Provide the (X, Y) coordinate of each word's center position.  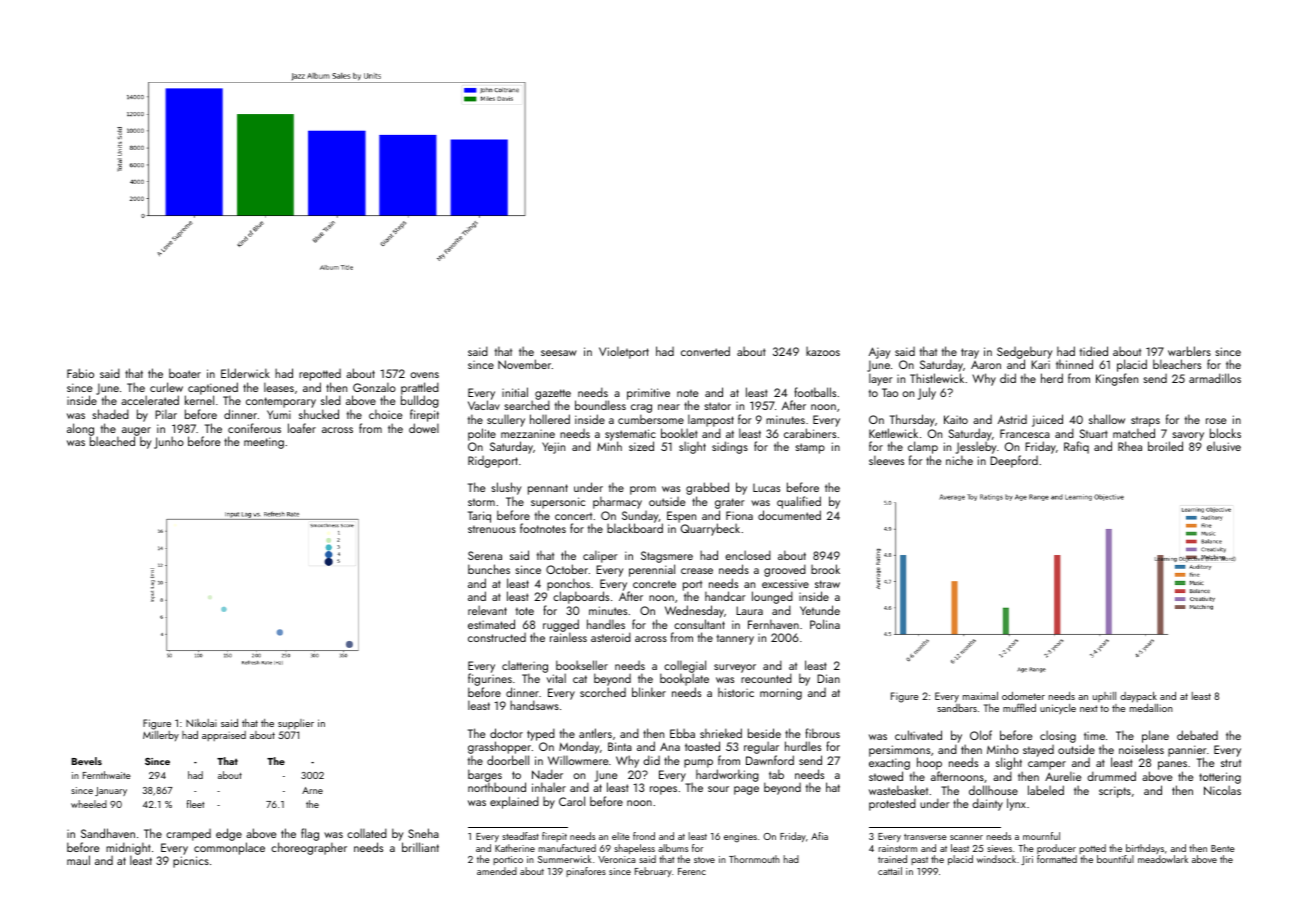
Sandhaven (108, 833)
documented (789, 515)
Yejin (553, 448)
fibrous (822, 733)
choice (385, 414)
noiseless (1141, 749)
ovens (424, 375)
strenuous (492, 529)
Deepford (1014, 461)
